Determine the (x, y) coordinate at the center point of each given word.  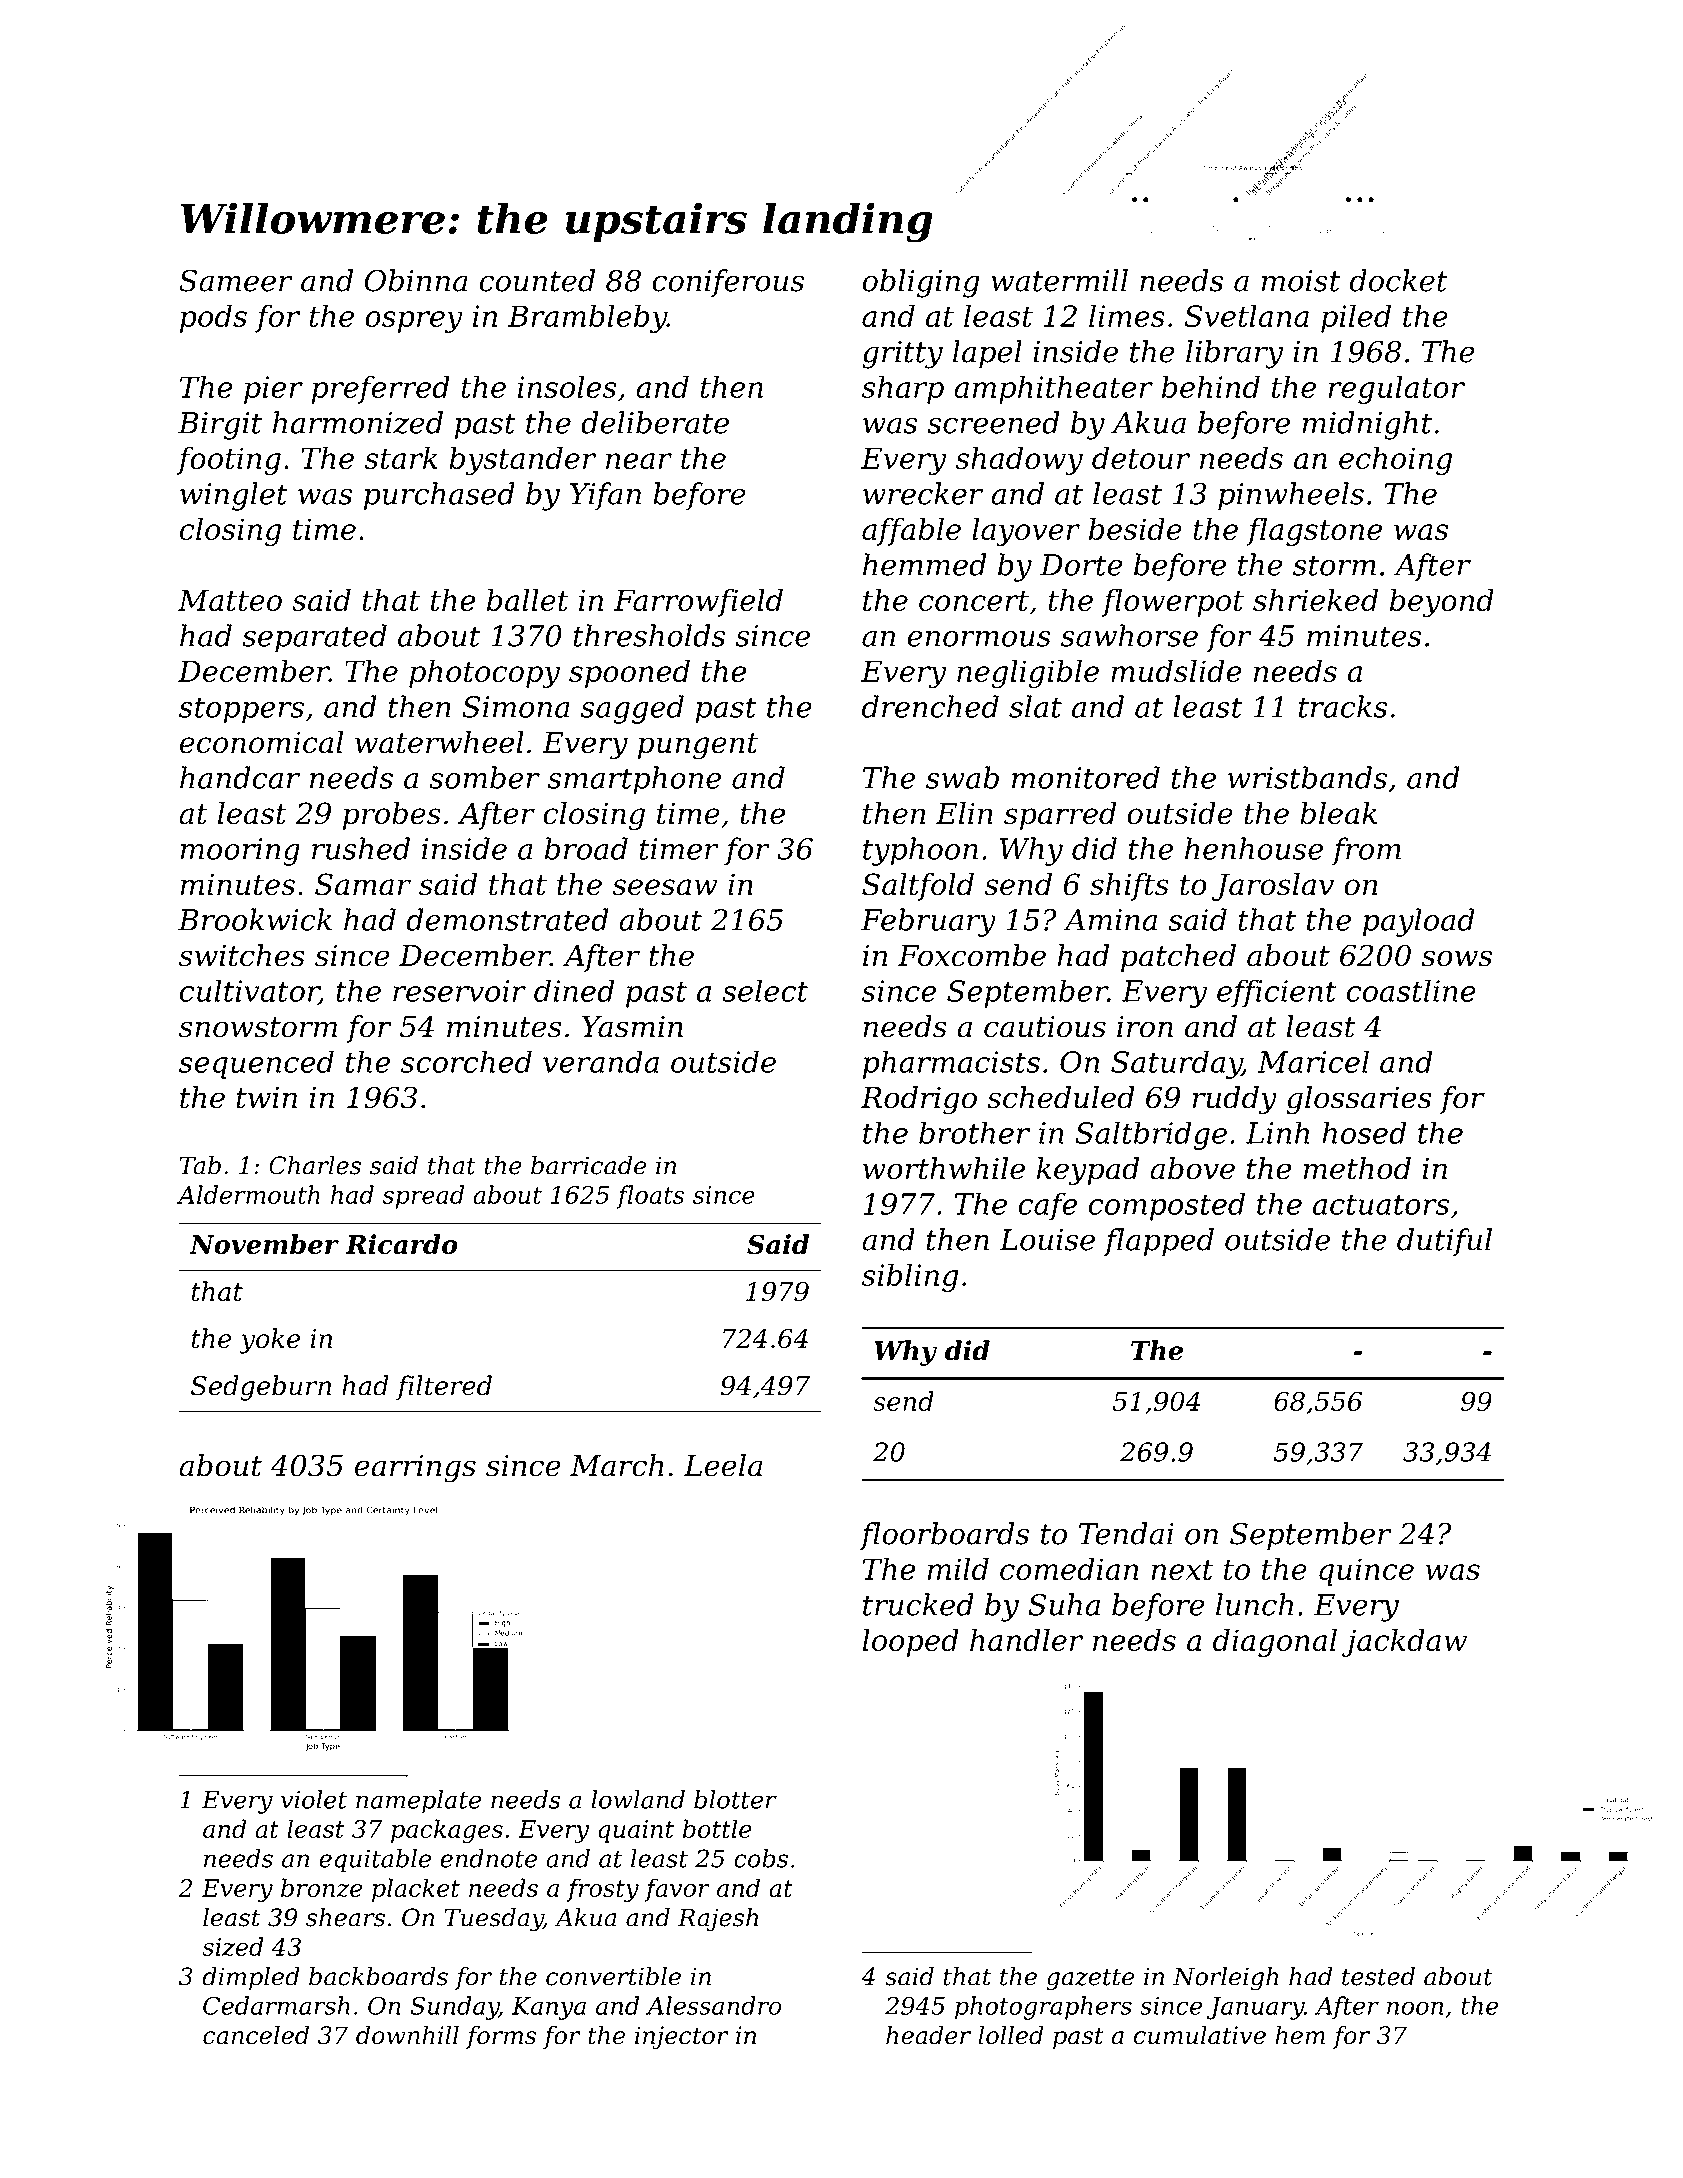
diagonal (1275, 1643)
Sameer (236, 280)
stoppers (241, 710)
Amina (1110, 920)
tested (1378, 1976)
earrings (415, 1469)
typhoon (920, 851)
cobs (761, 1858)
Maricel (1313, 1061)
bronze (321, 1888)
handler (1026, 1640)
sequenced (256, 1064)
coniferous (728, 283)
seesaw (664, 887)
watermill (1059, 280)
